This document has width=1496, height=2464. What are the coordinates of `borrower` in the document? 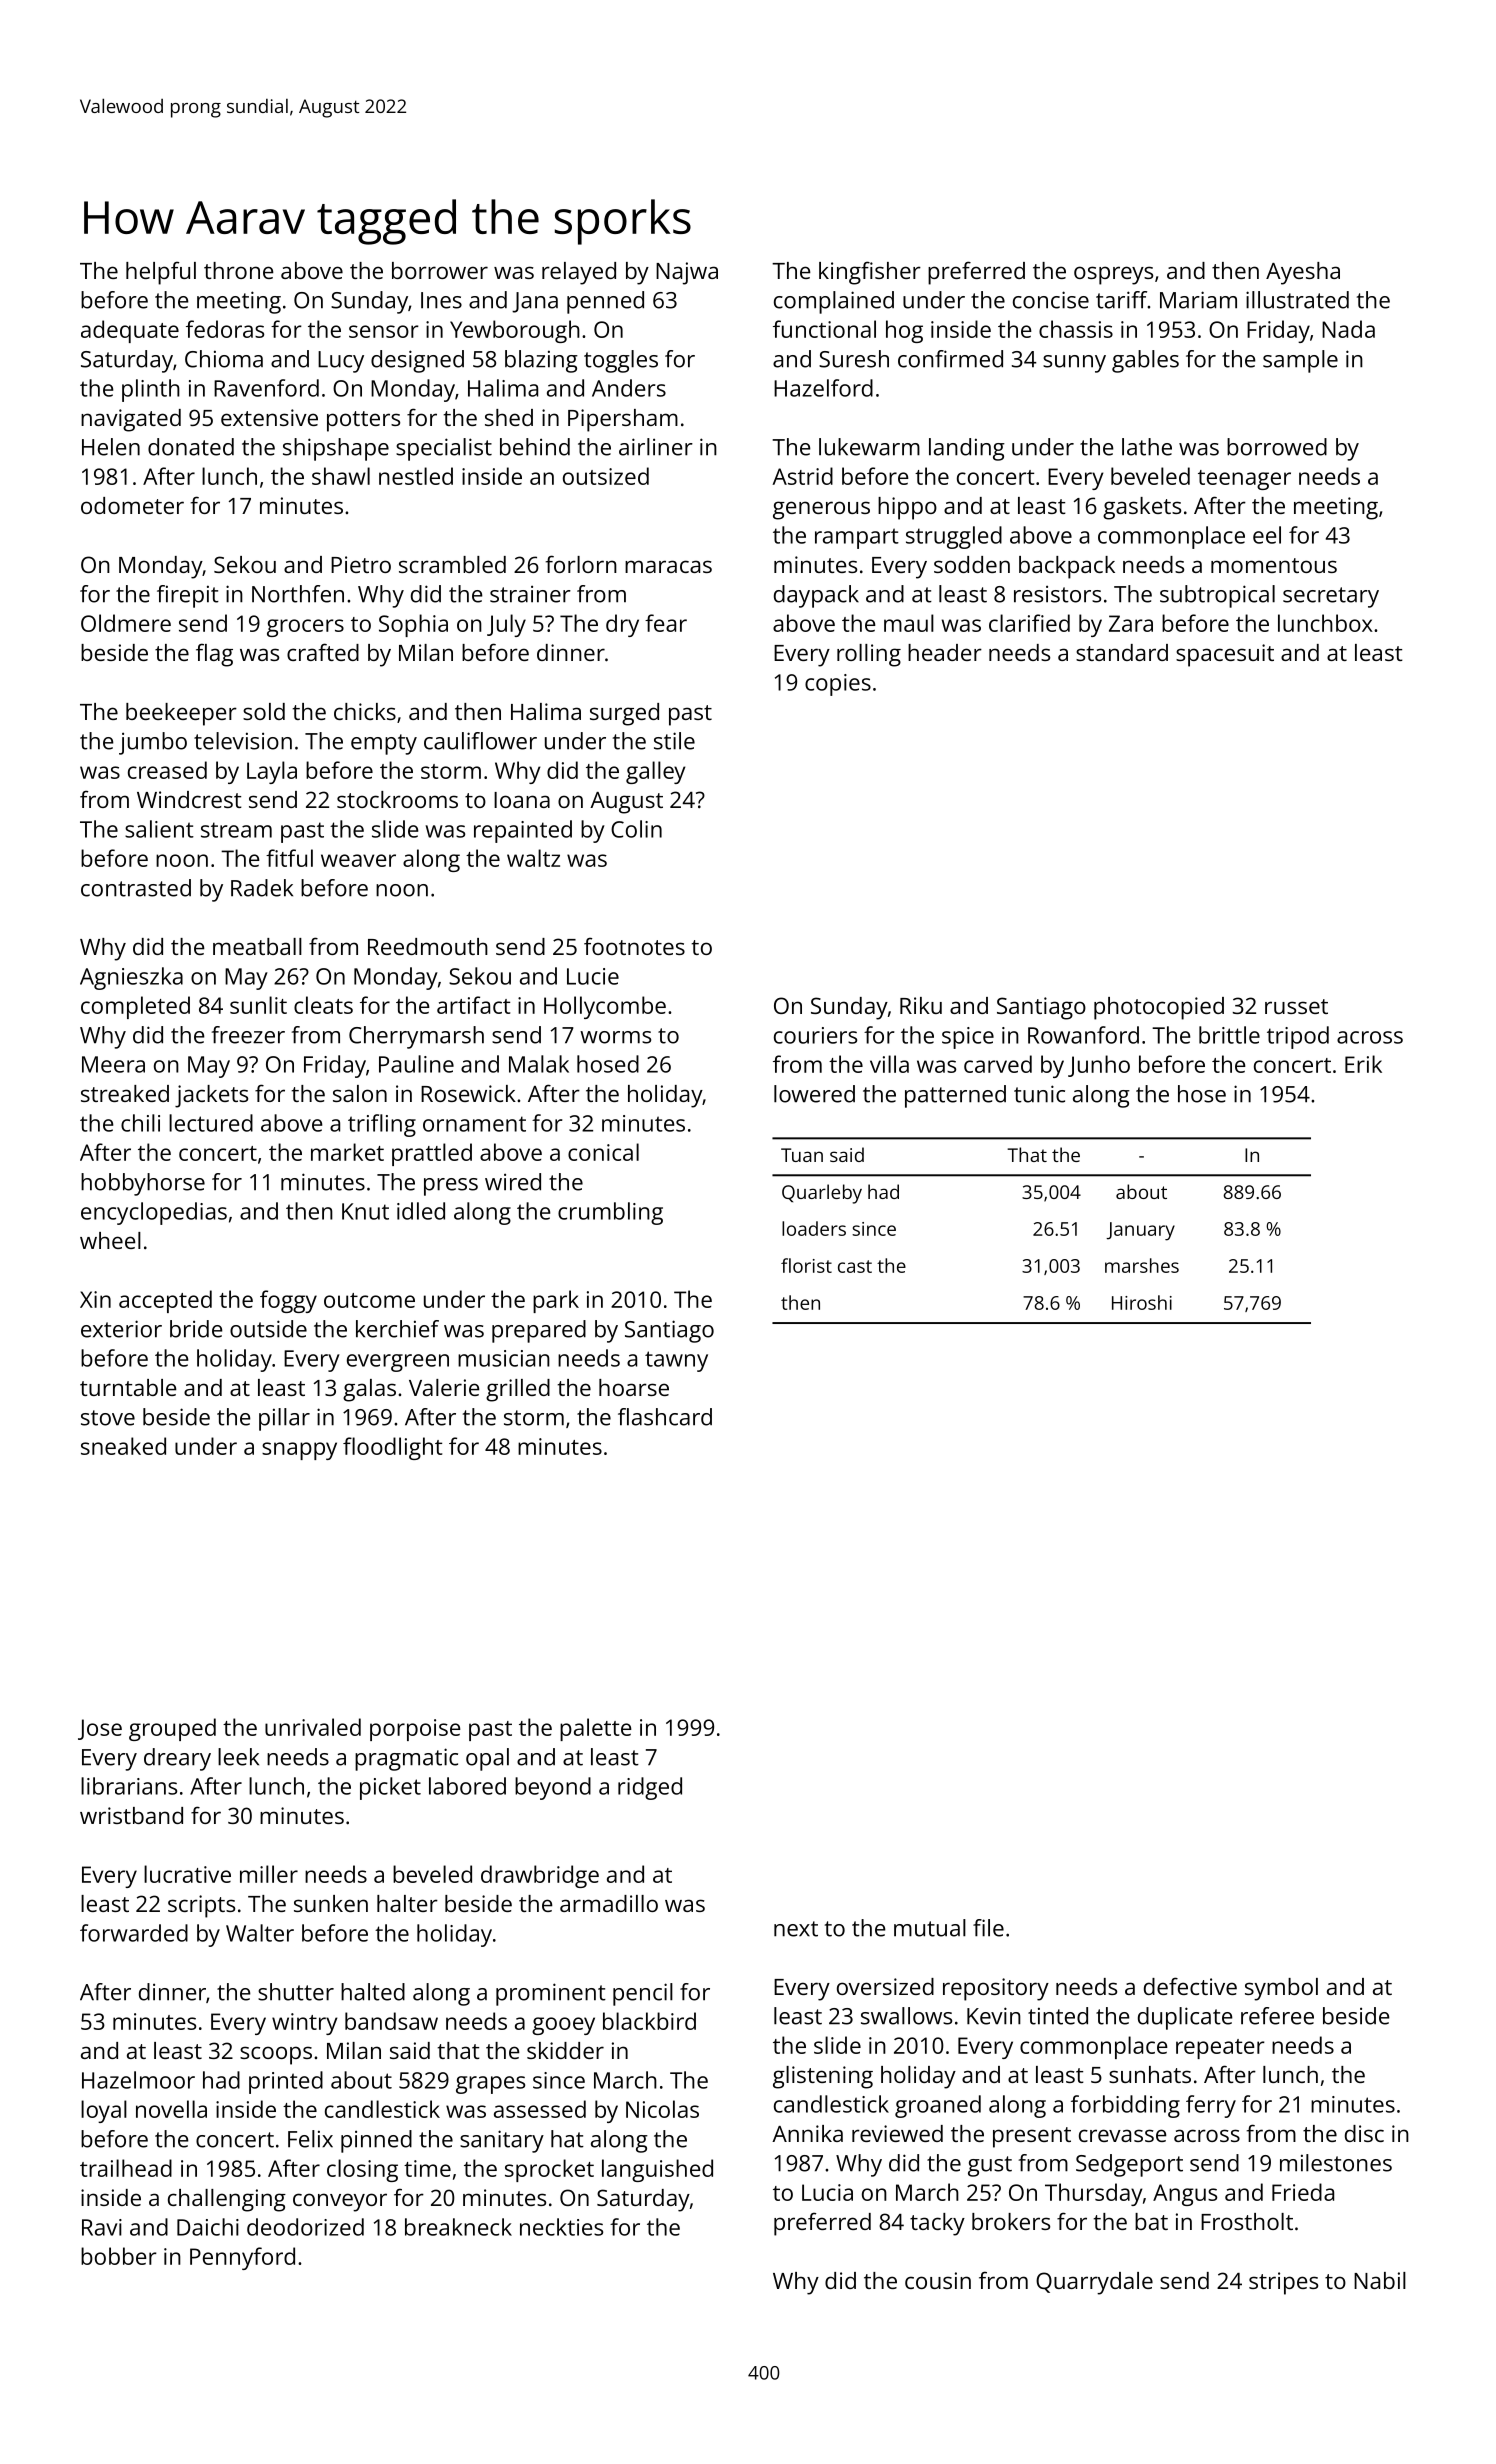 It's located at (440, 270).
